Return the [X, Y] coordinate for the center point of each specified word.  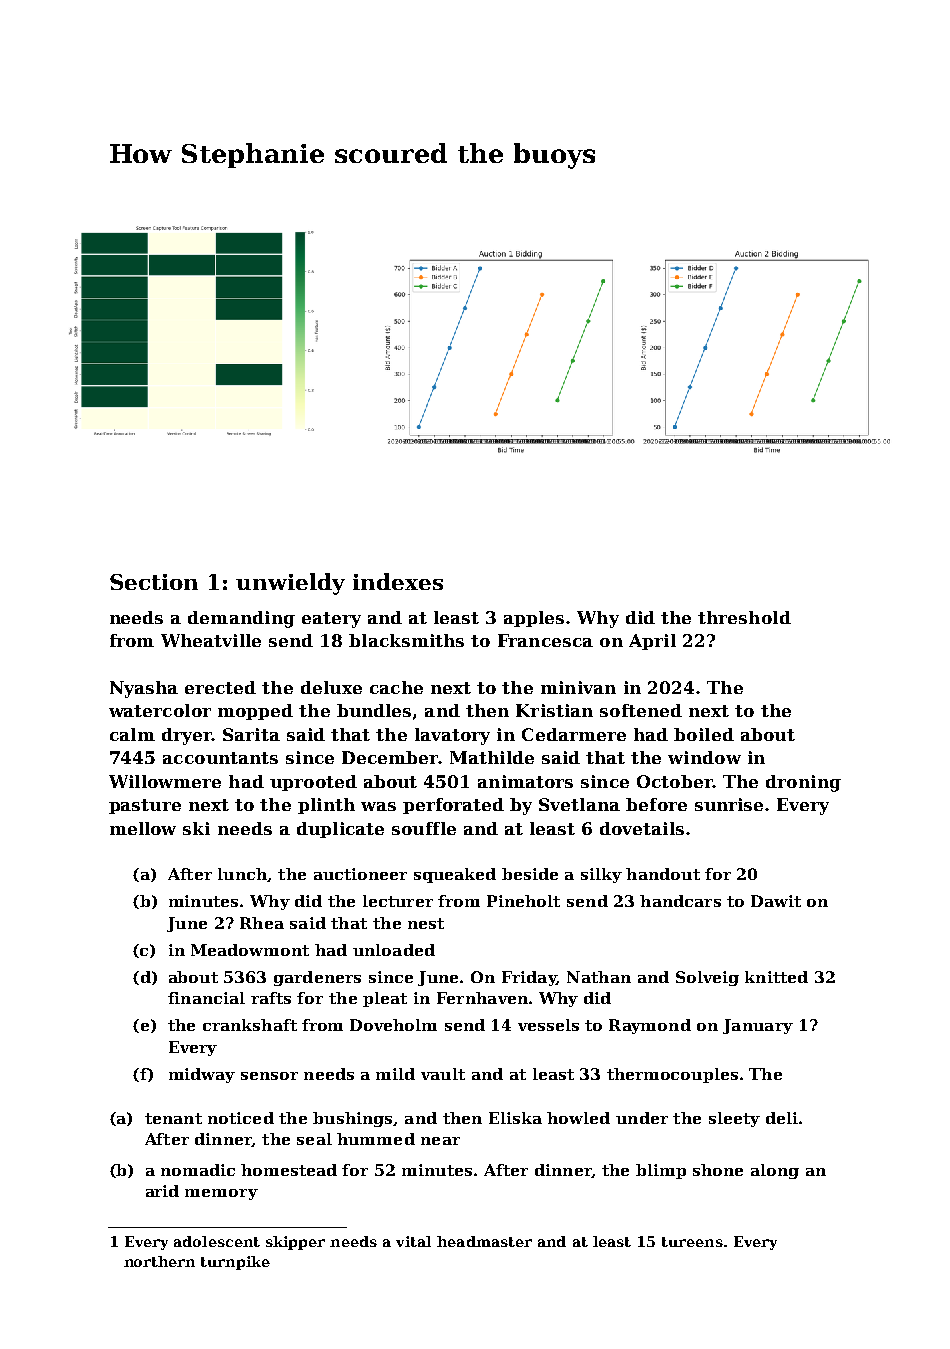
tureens [692, 1242]
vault [443, 1074]
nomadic [198, 1170]
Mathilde [492, 757]
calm [132, 734]
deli [782, 1118]
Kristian [554, 710]
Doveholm [393, 1025]
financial [206, 998]
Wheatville [211, 640]
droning [803, 783]
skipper [295, 1243]
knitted [776, 977]
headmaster [484, 1241]
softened [641, 710]
